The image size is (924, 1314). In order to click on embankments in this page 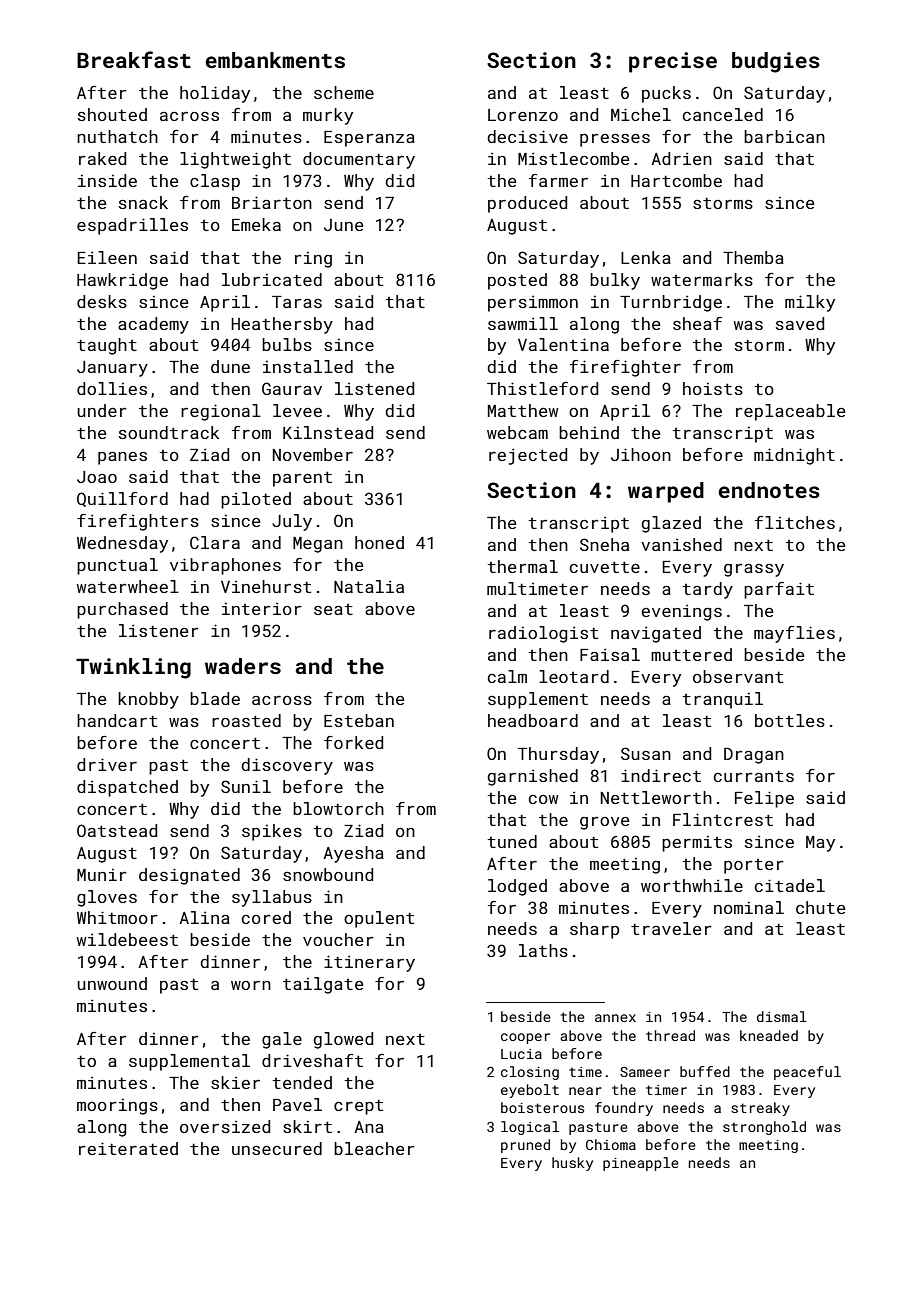, I will do `click(275, 60)`.
